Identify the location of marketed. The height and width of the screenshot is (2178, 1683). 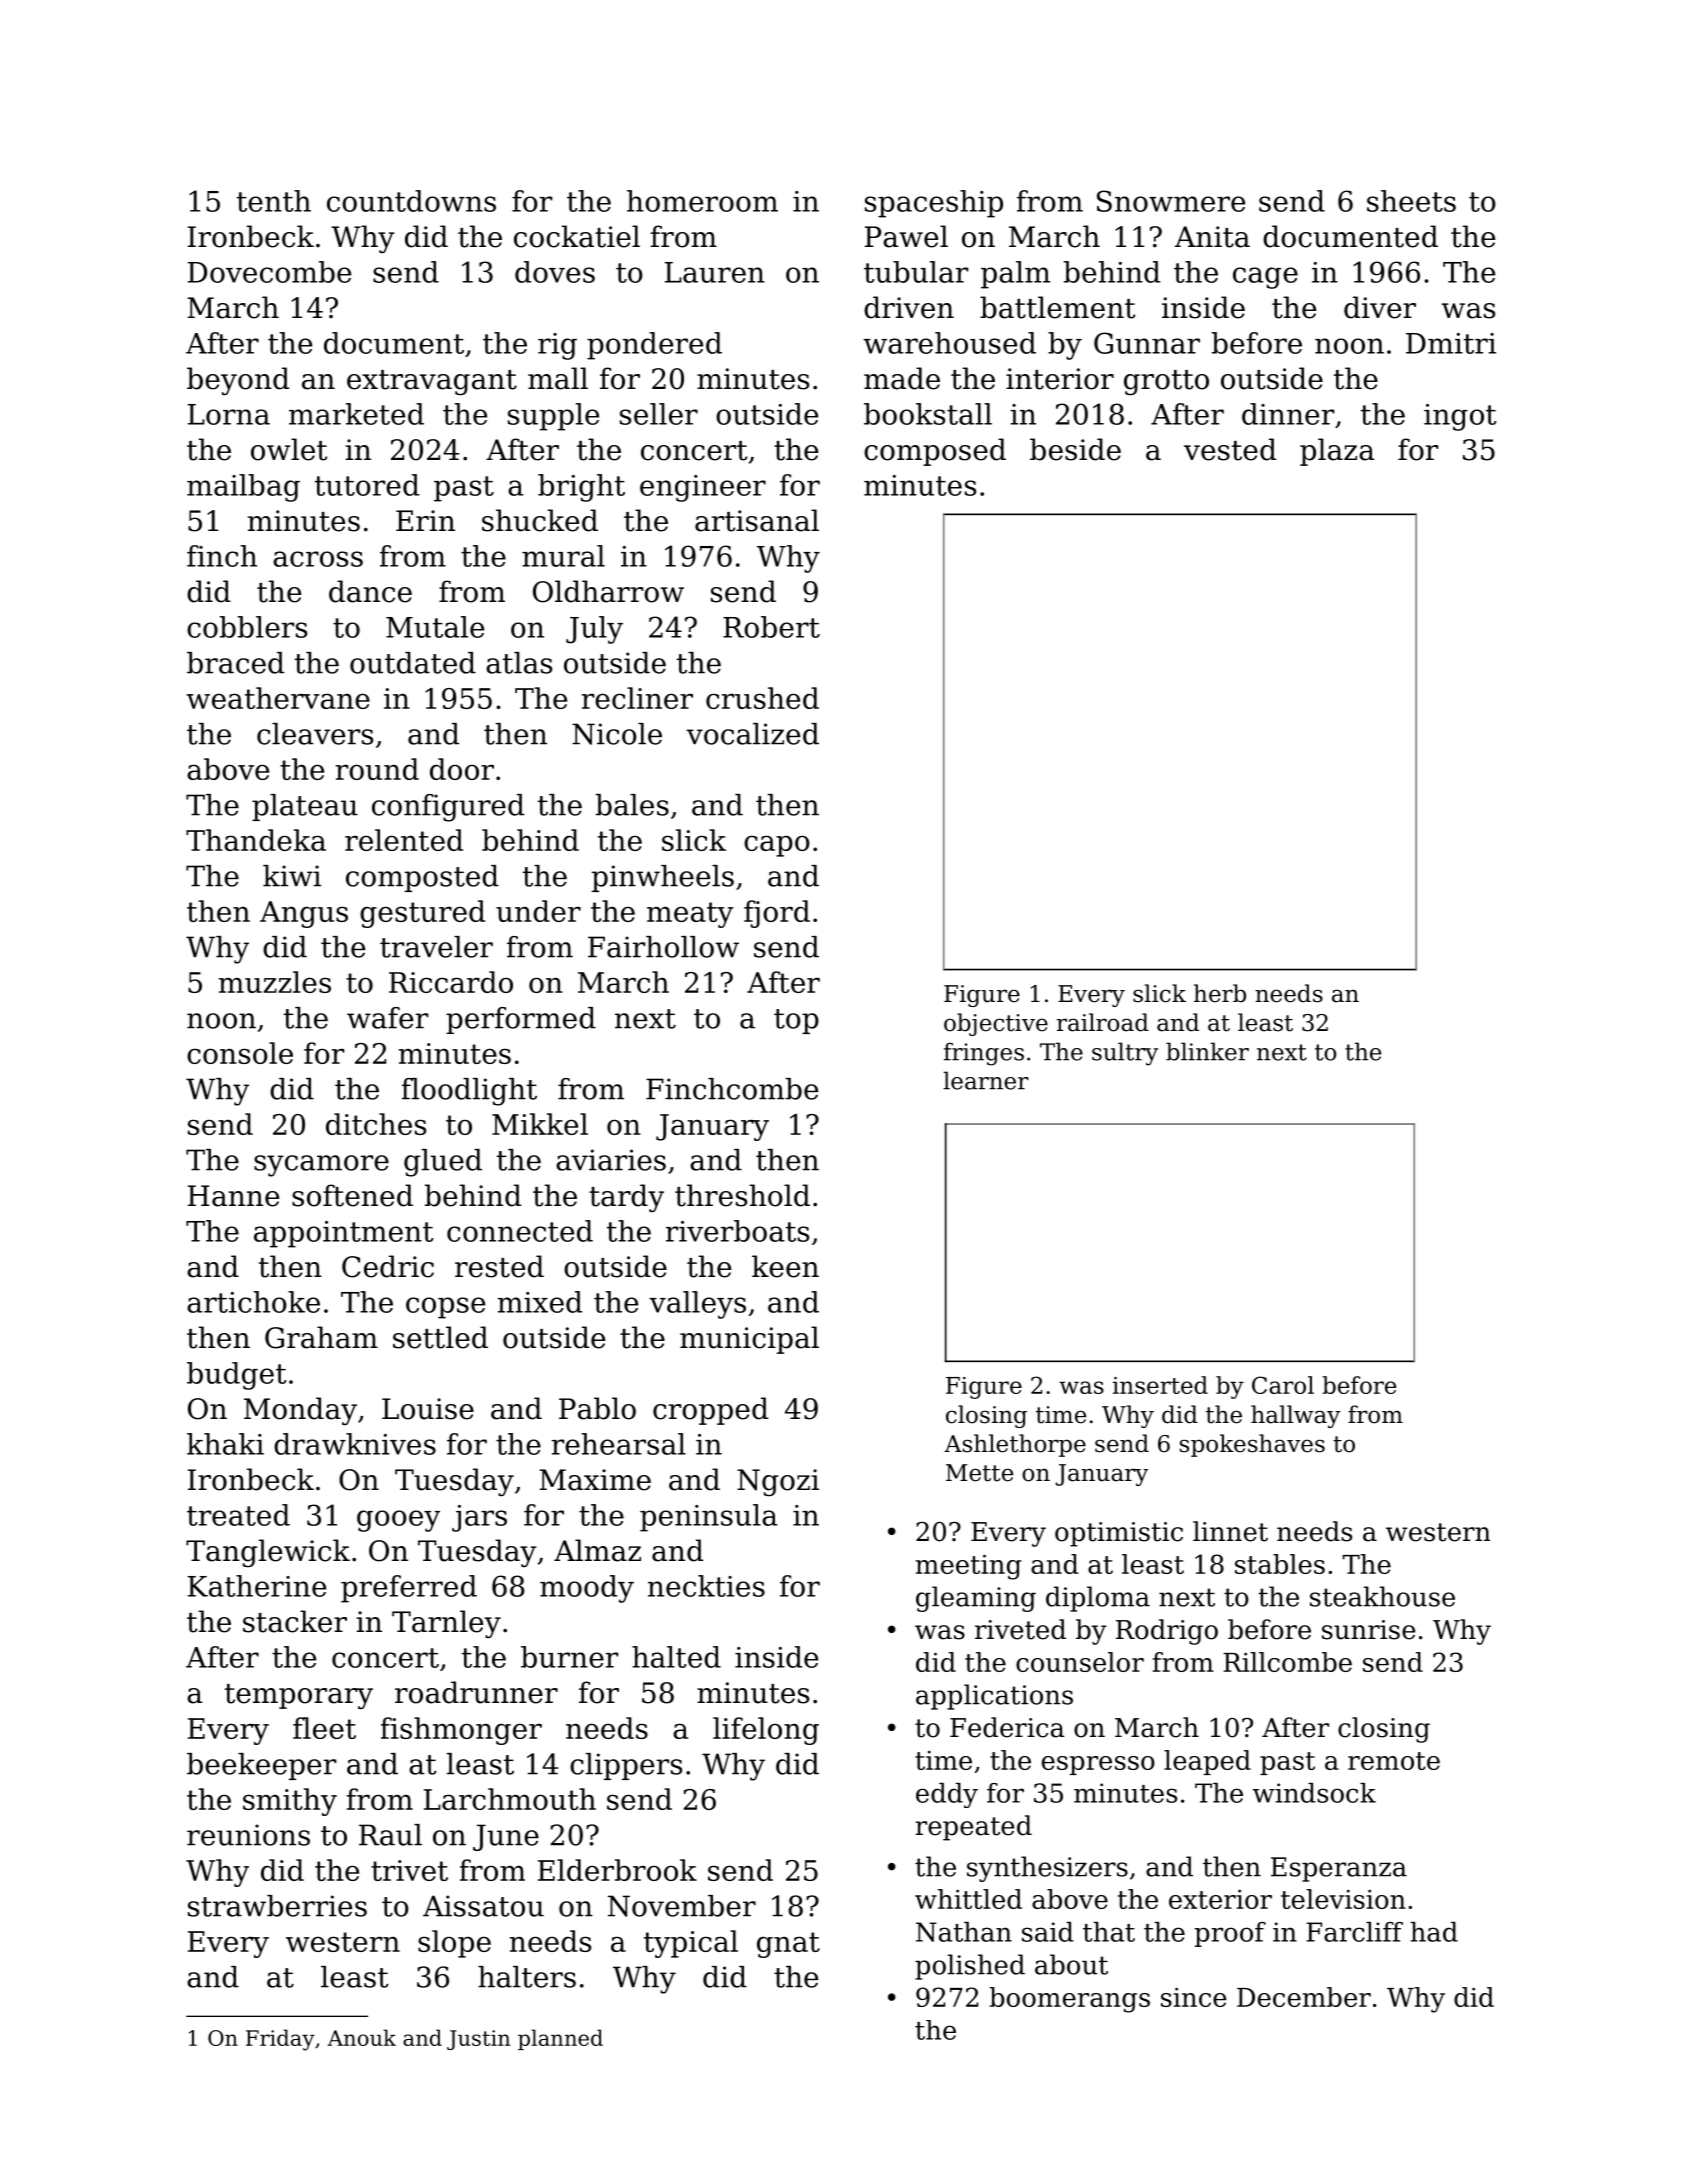
(356, 414).
